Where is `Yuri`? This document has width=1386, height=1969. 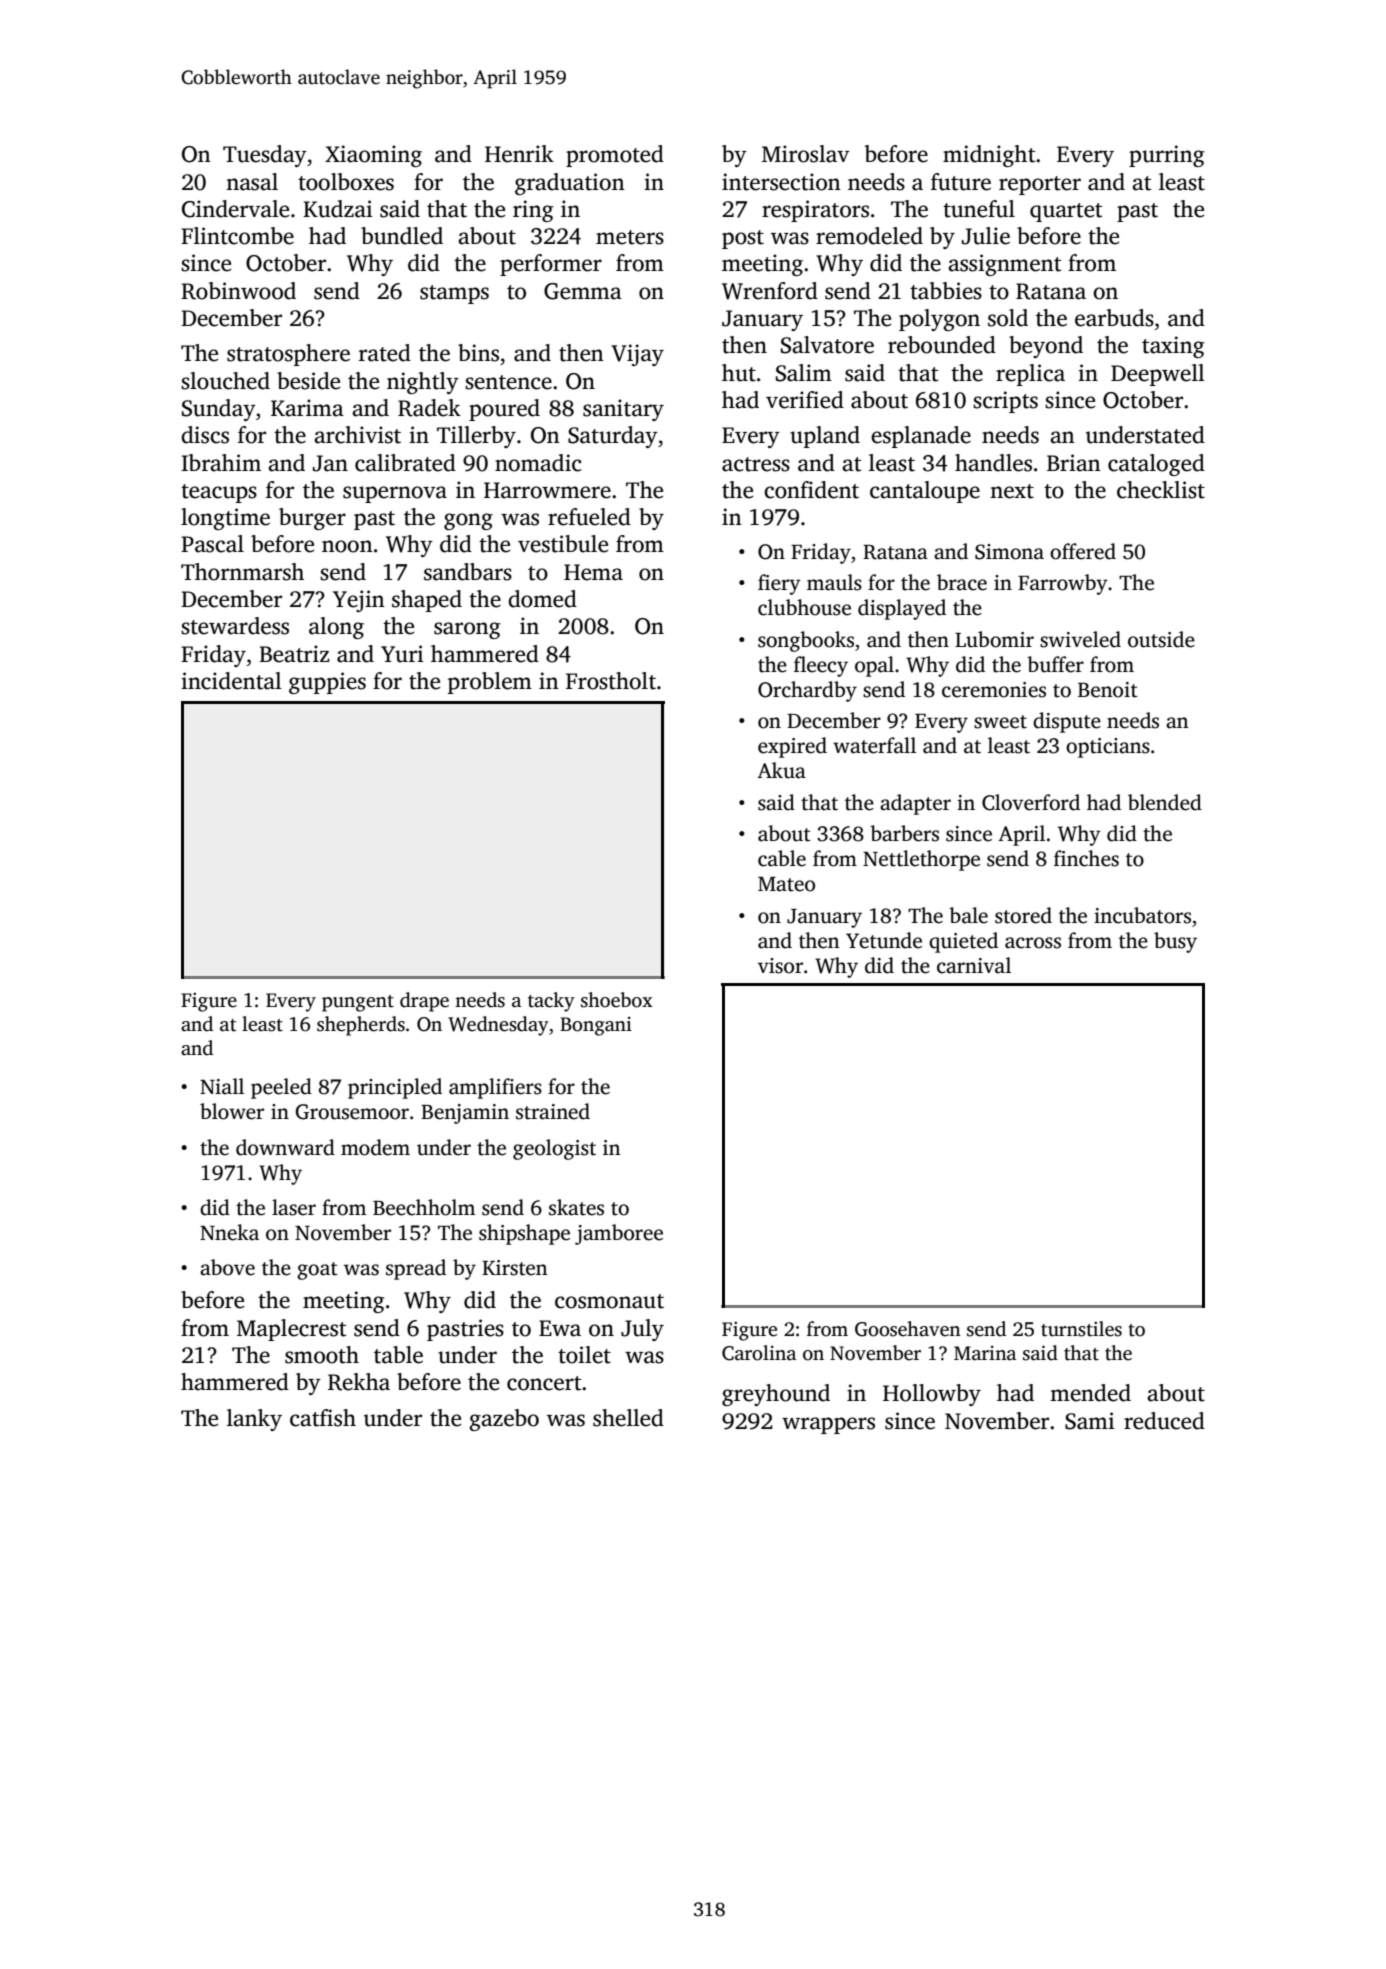
Yuri is located at coordinates (402, 654).
